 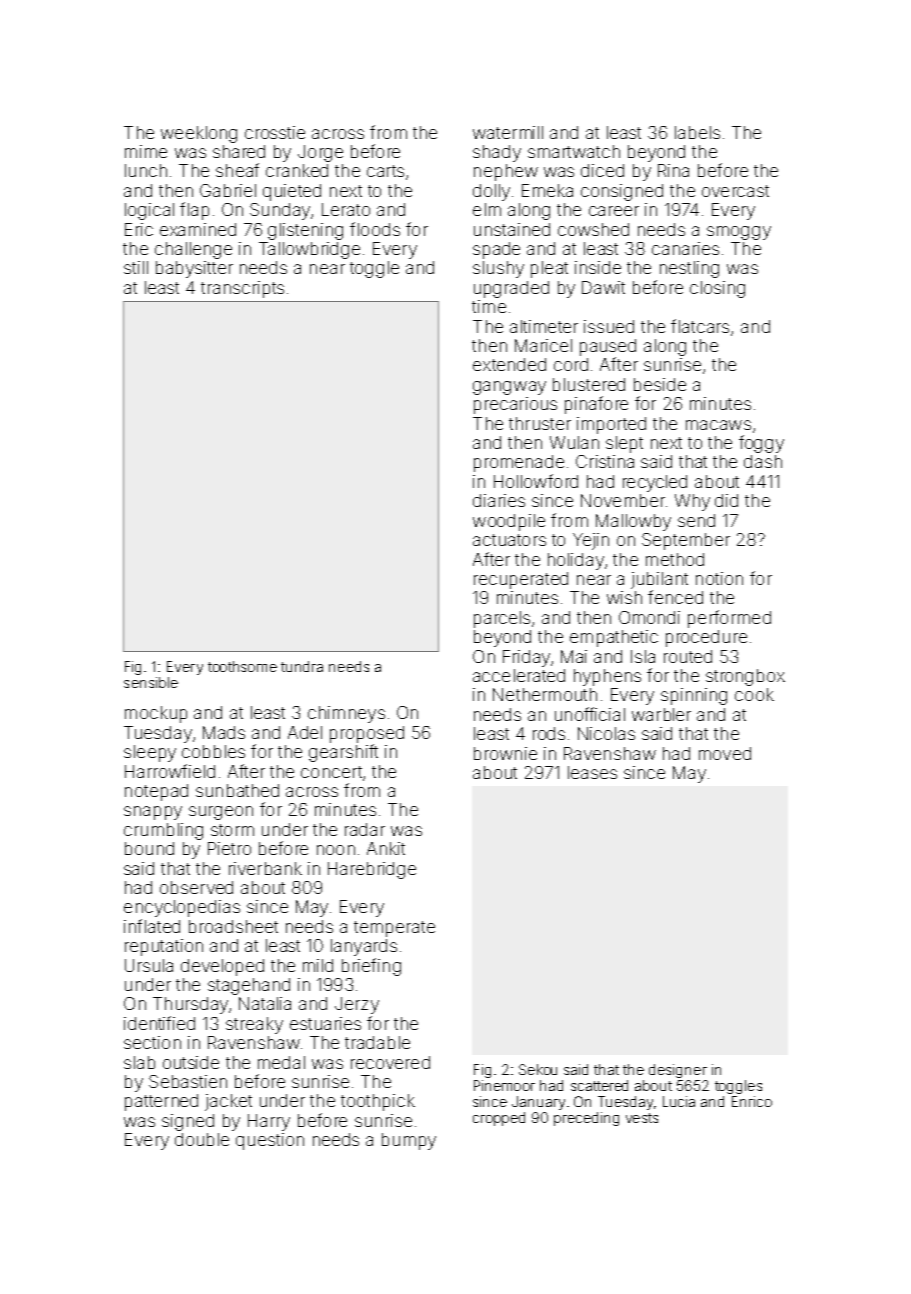 What do you see at coordinates (202, 1139) in the page?
I see `double` at bounding box center [202, 1139].
